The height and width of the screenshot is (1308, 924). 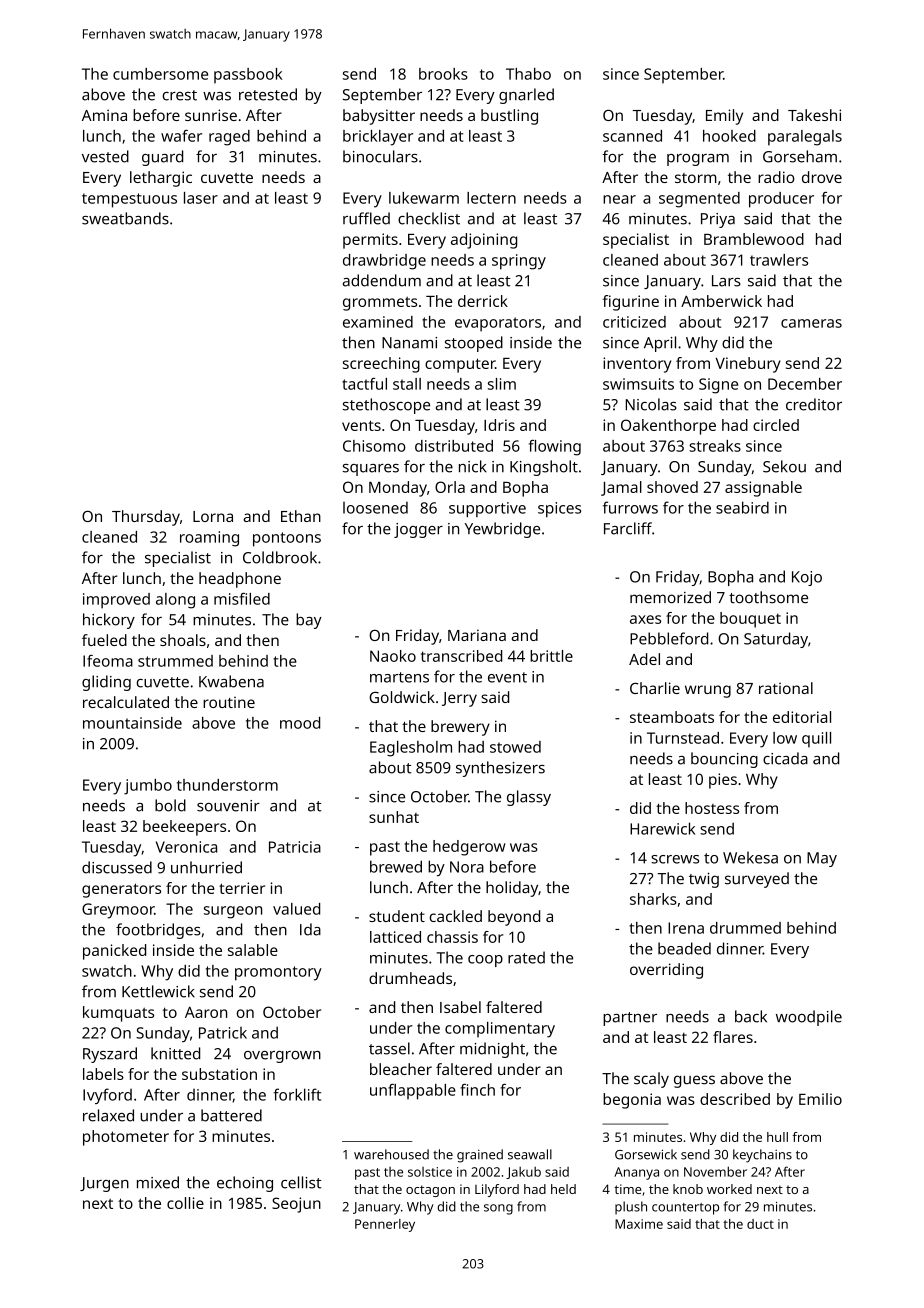 I want to click on cumbersome, so click(x=160, y=74).
